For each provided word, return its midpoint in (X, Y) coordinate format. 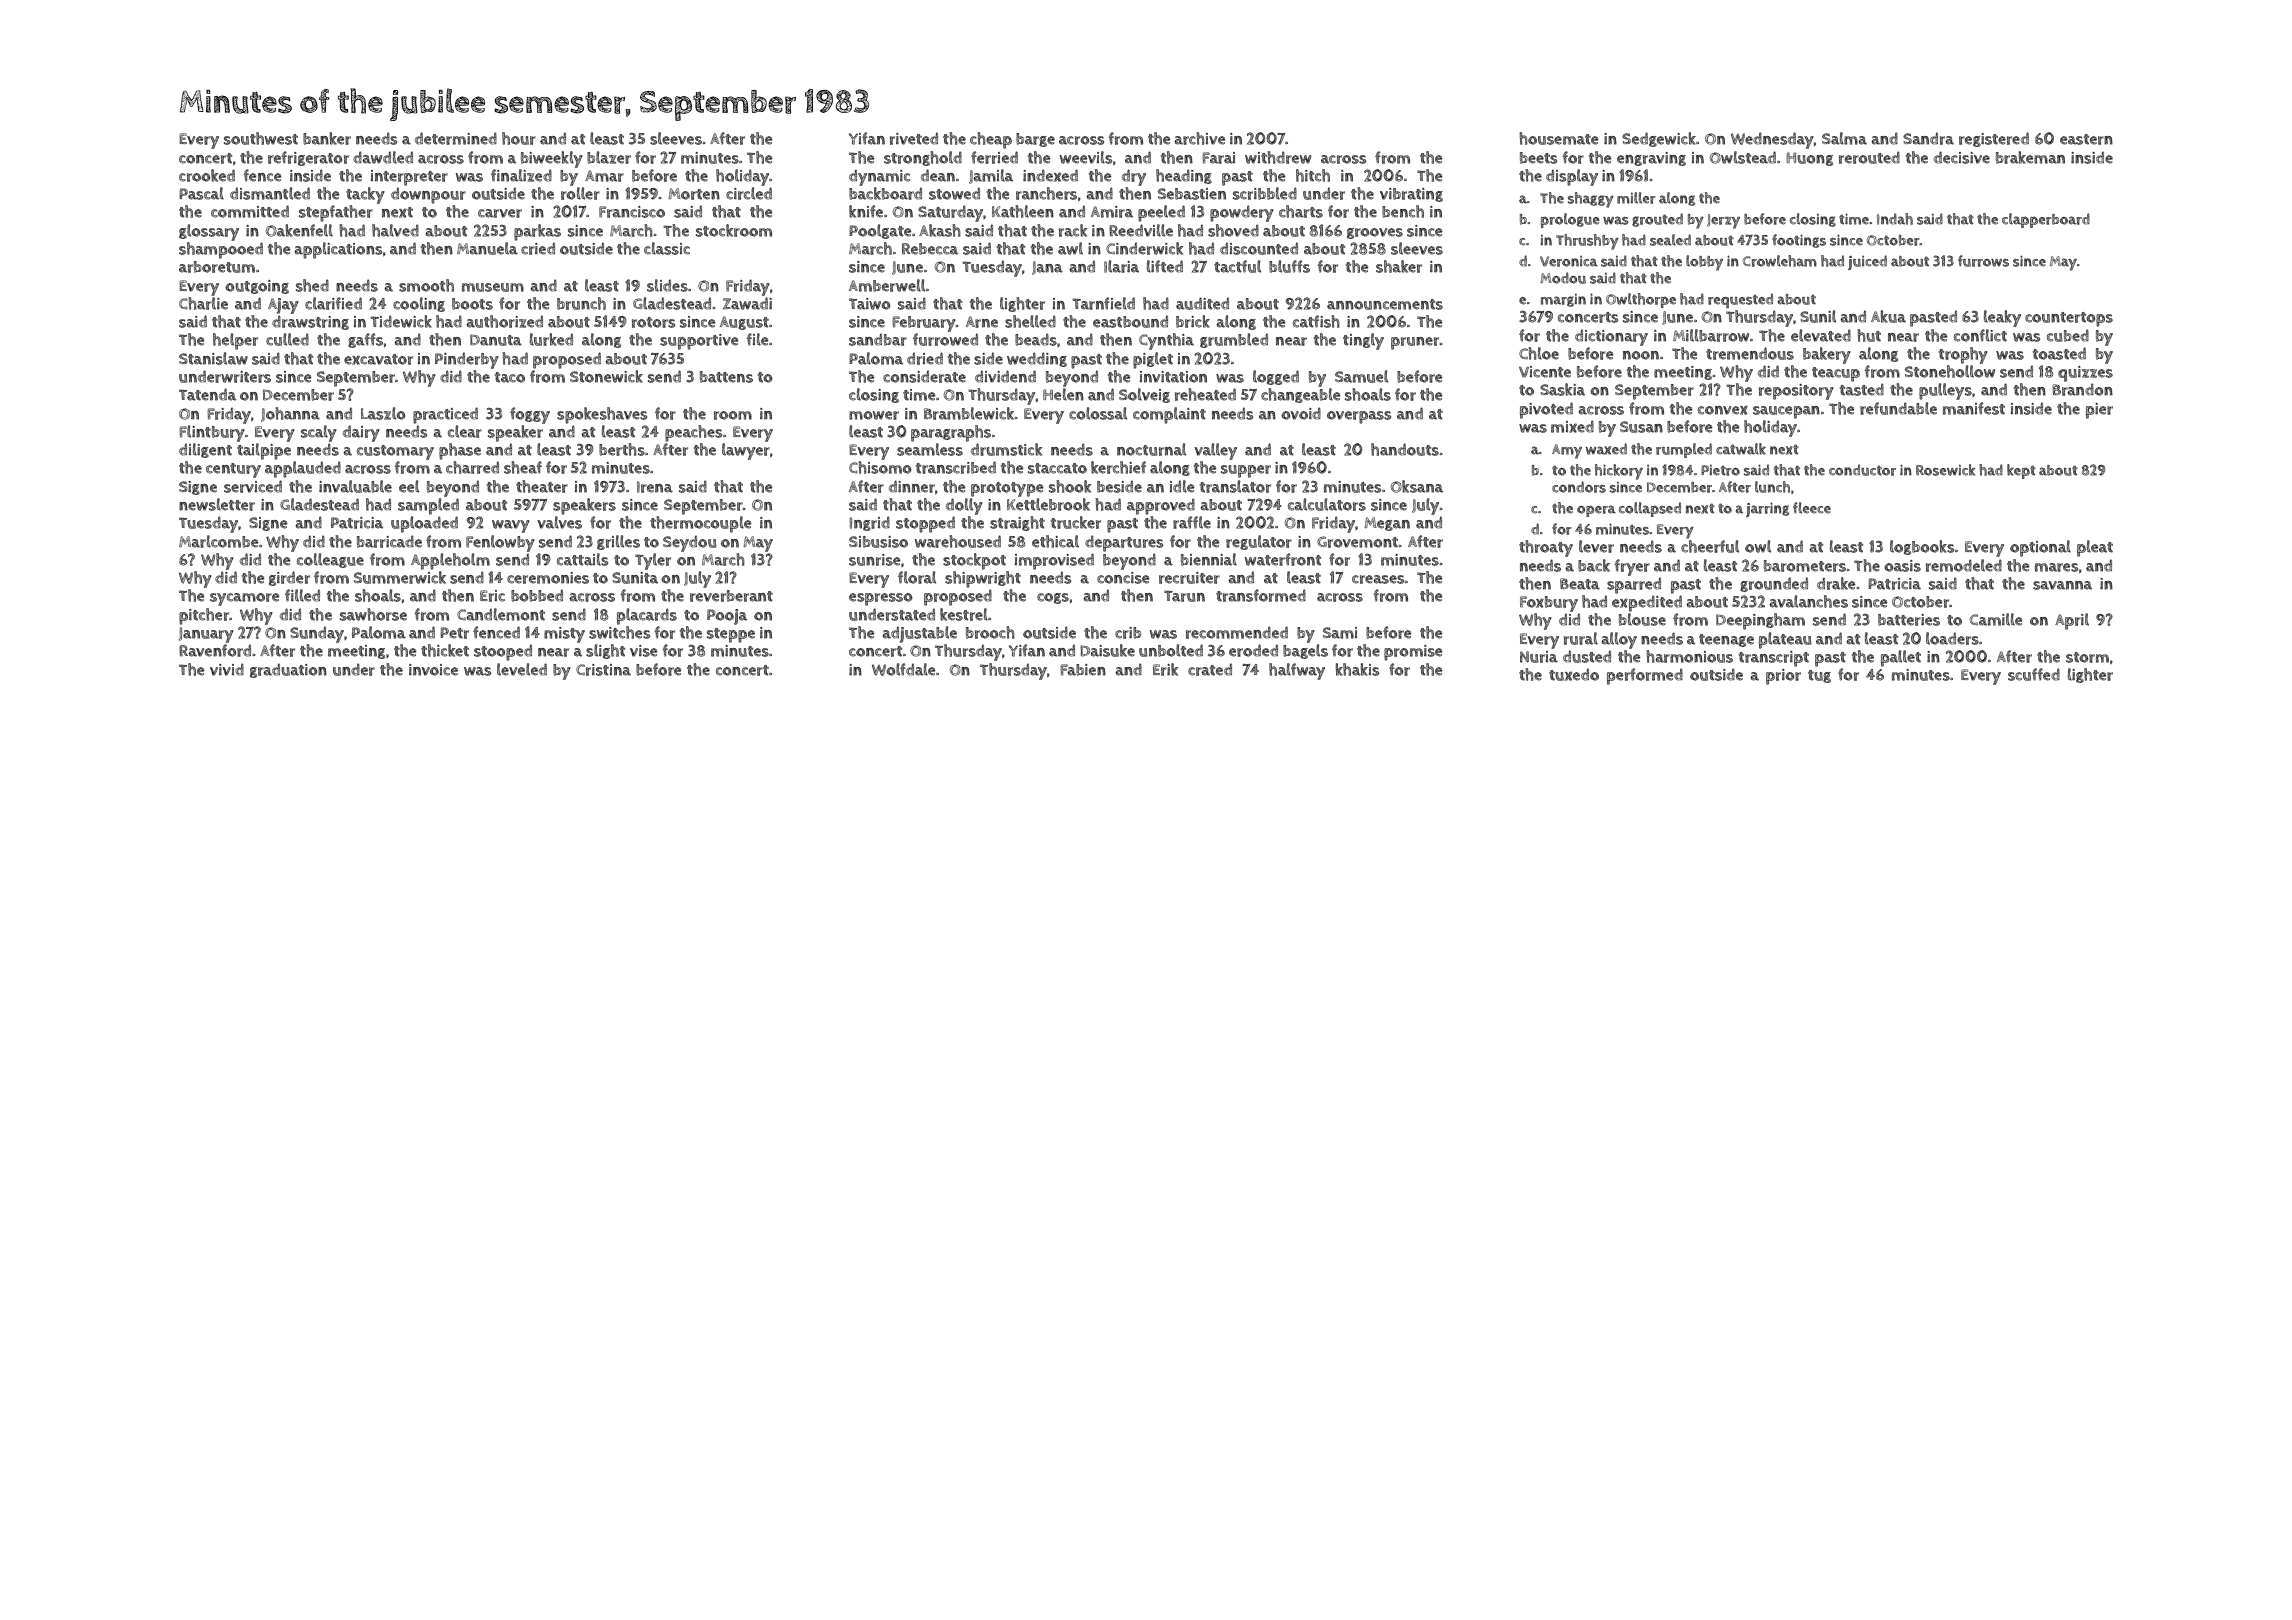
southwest (261, 138)
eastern (2086, 139)
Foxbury (1549, 604)
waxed (1606, 449)
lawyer (746, 451)
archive (1199, 138)
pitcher (204, 616)
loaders (1952, 638)
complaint (1169, 415)
